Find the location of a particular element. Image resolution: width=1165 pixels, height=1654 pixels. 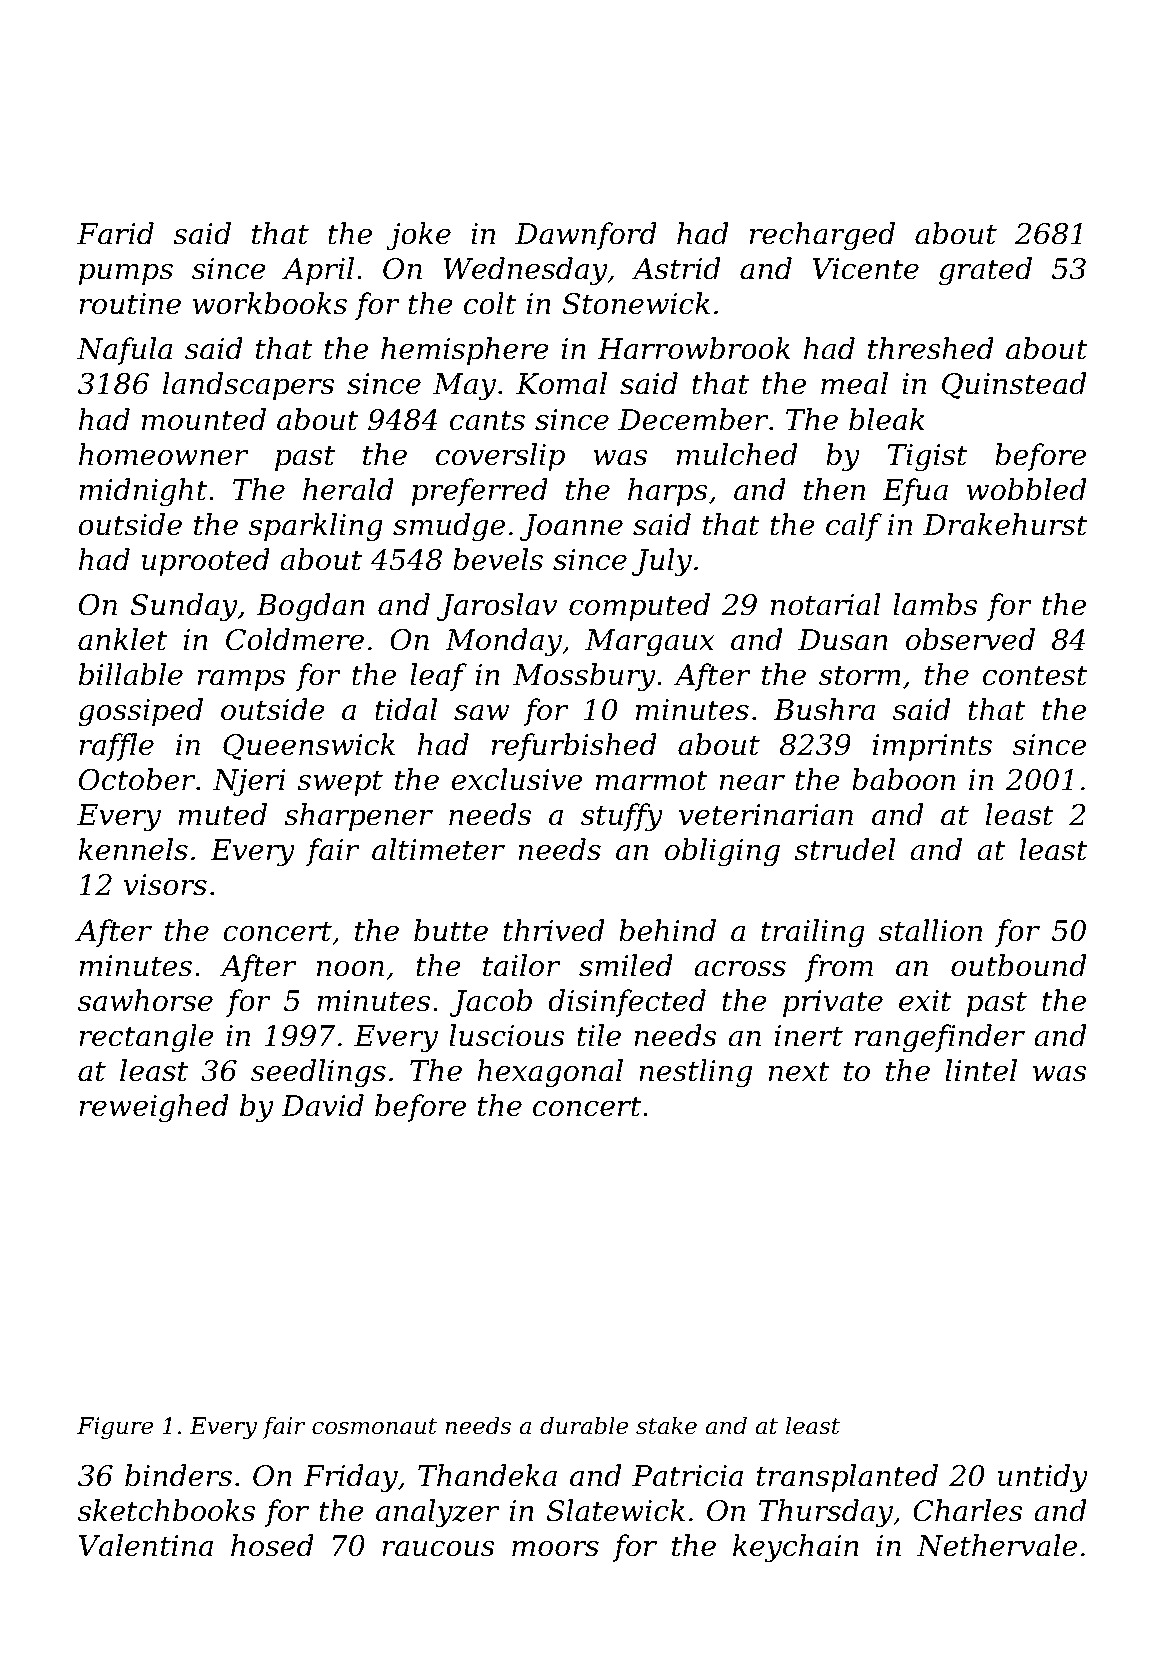

Dawnford is located at coordinates (586, 236).
